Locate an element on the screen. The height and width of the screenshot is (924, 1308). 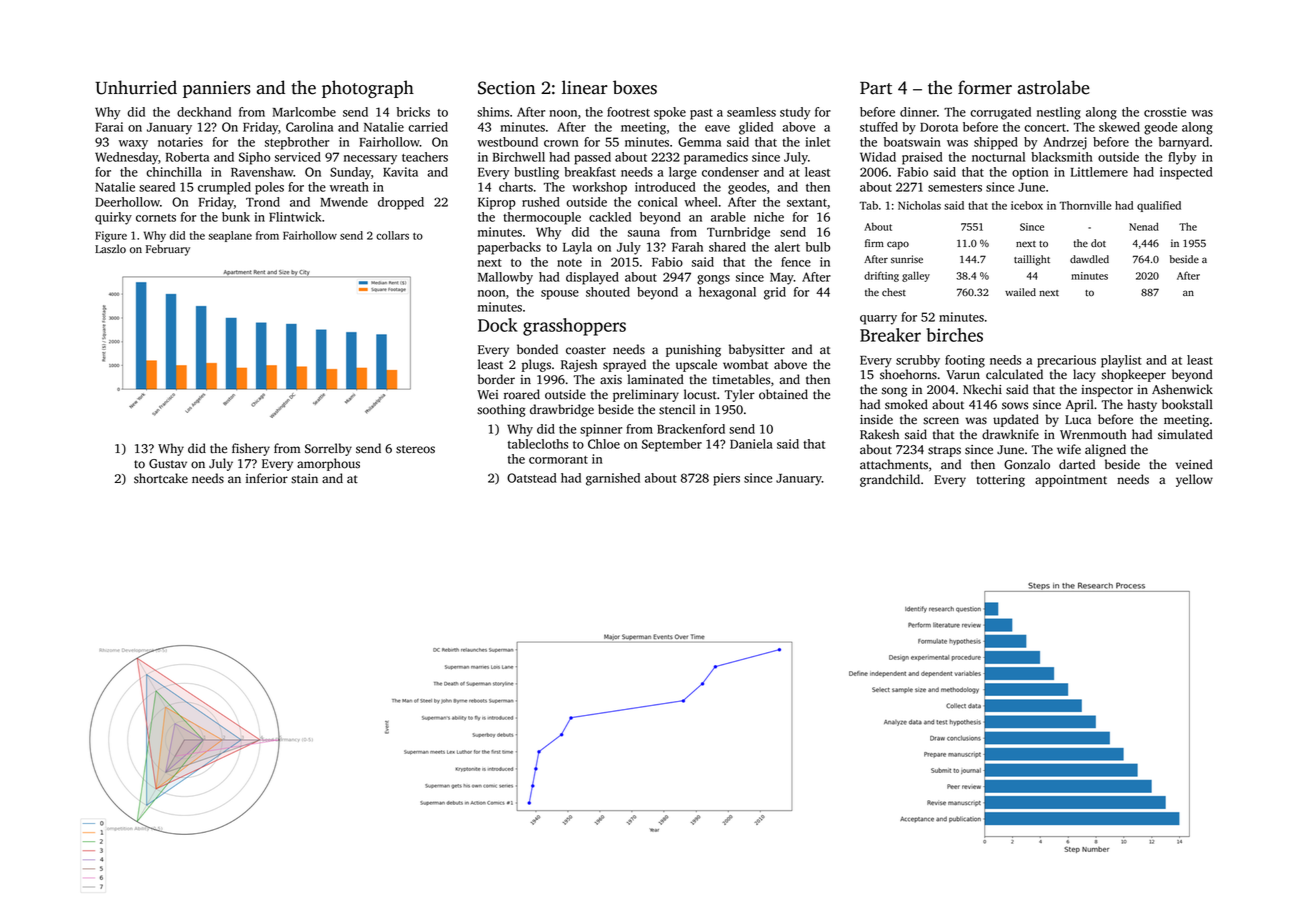
nestling is located at coordinates (1059, 113).
